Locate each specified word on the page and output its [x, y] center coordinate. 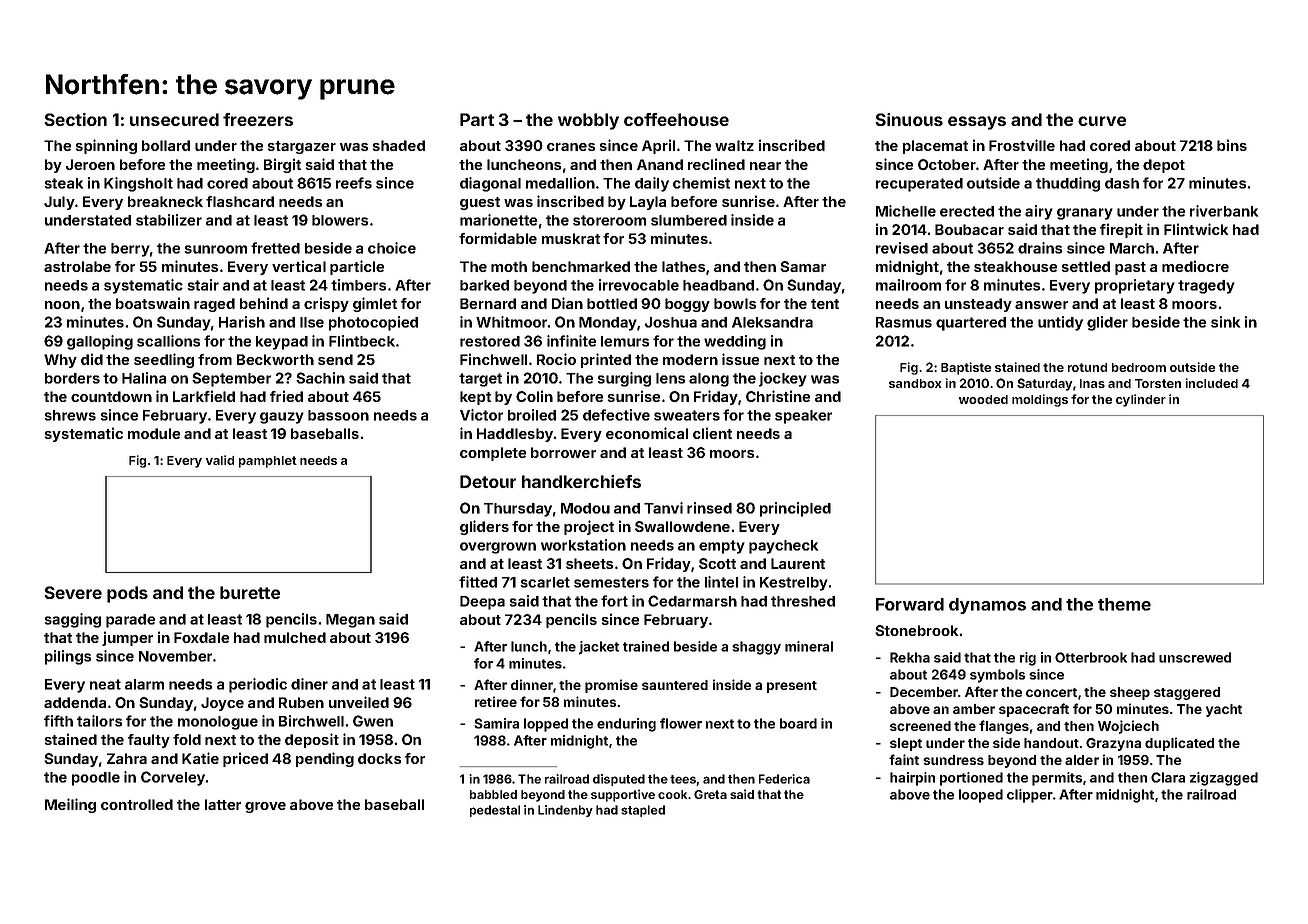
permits [1057, 779]
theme [1124, 604]
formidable [498, 238]
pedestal [495, 811]
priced [245, 759]
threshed [803, 601]
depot [1164, 166]
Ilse [312, 322]
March [1132, 248]
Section [75, 119]
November [175, 656]
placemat [935, 147]
